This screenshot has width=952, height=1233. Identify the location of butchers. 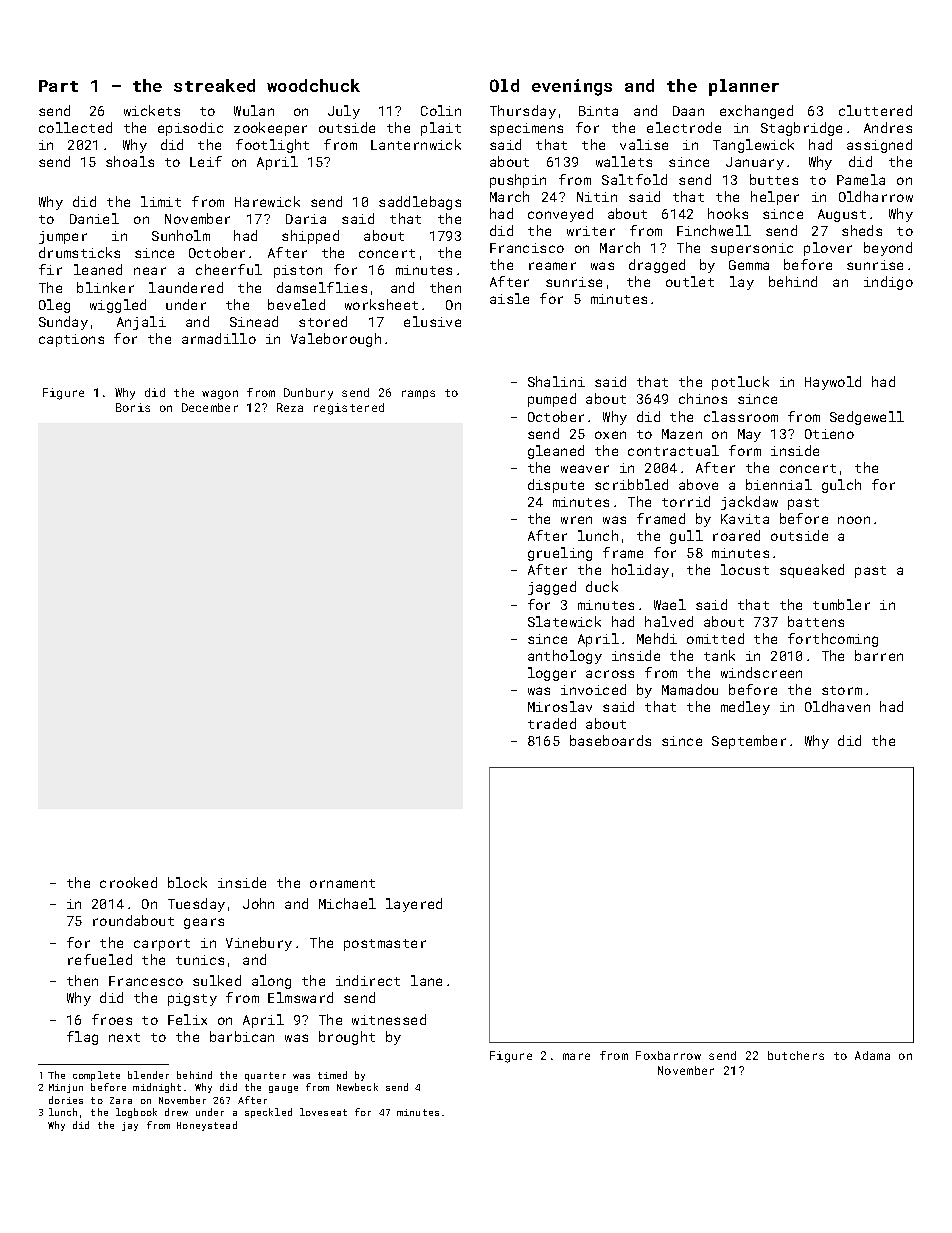
(796, 1055).
